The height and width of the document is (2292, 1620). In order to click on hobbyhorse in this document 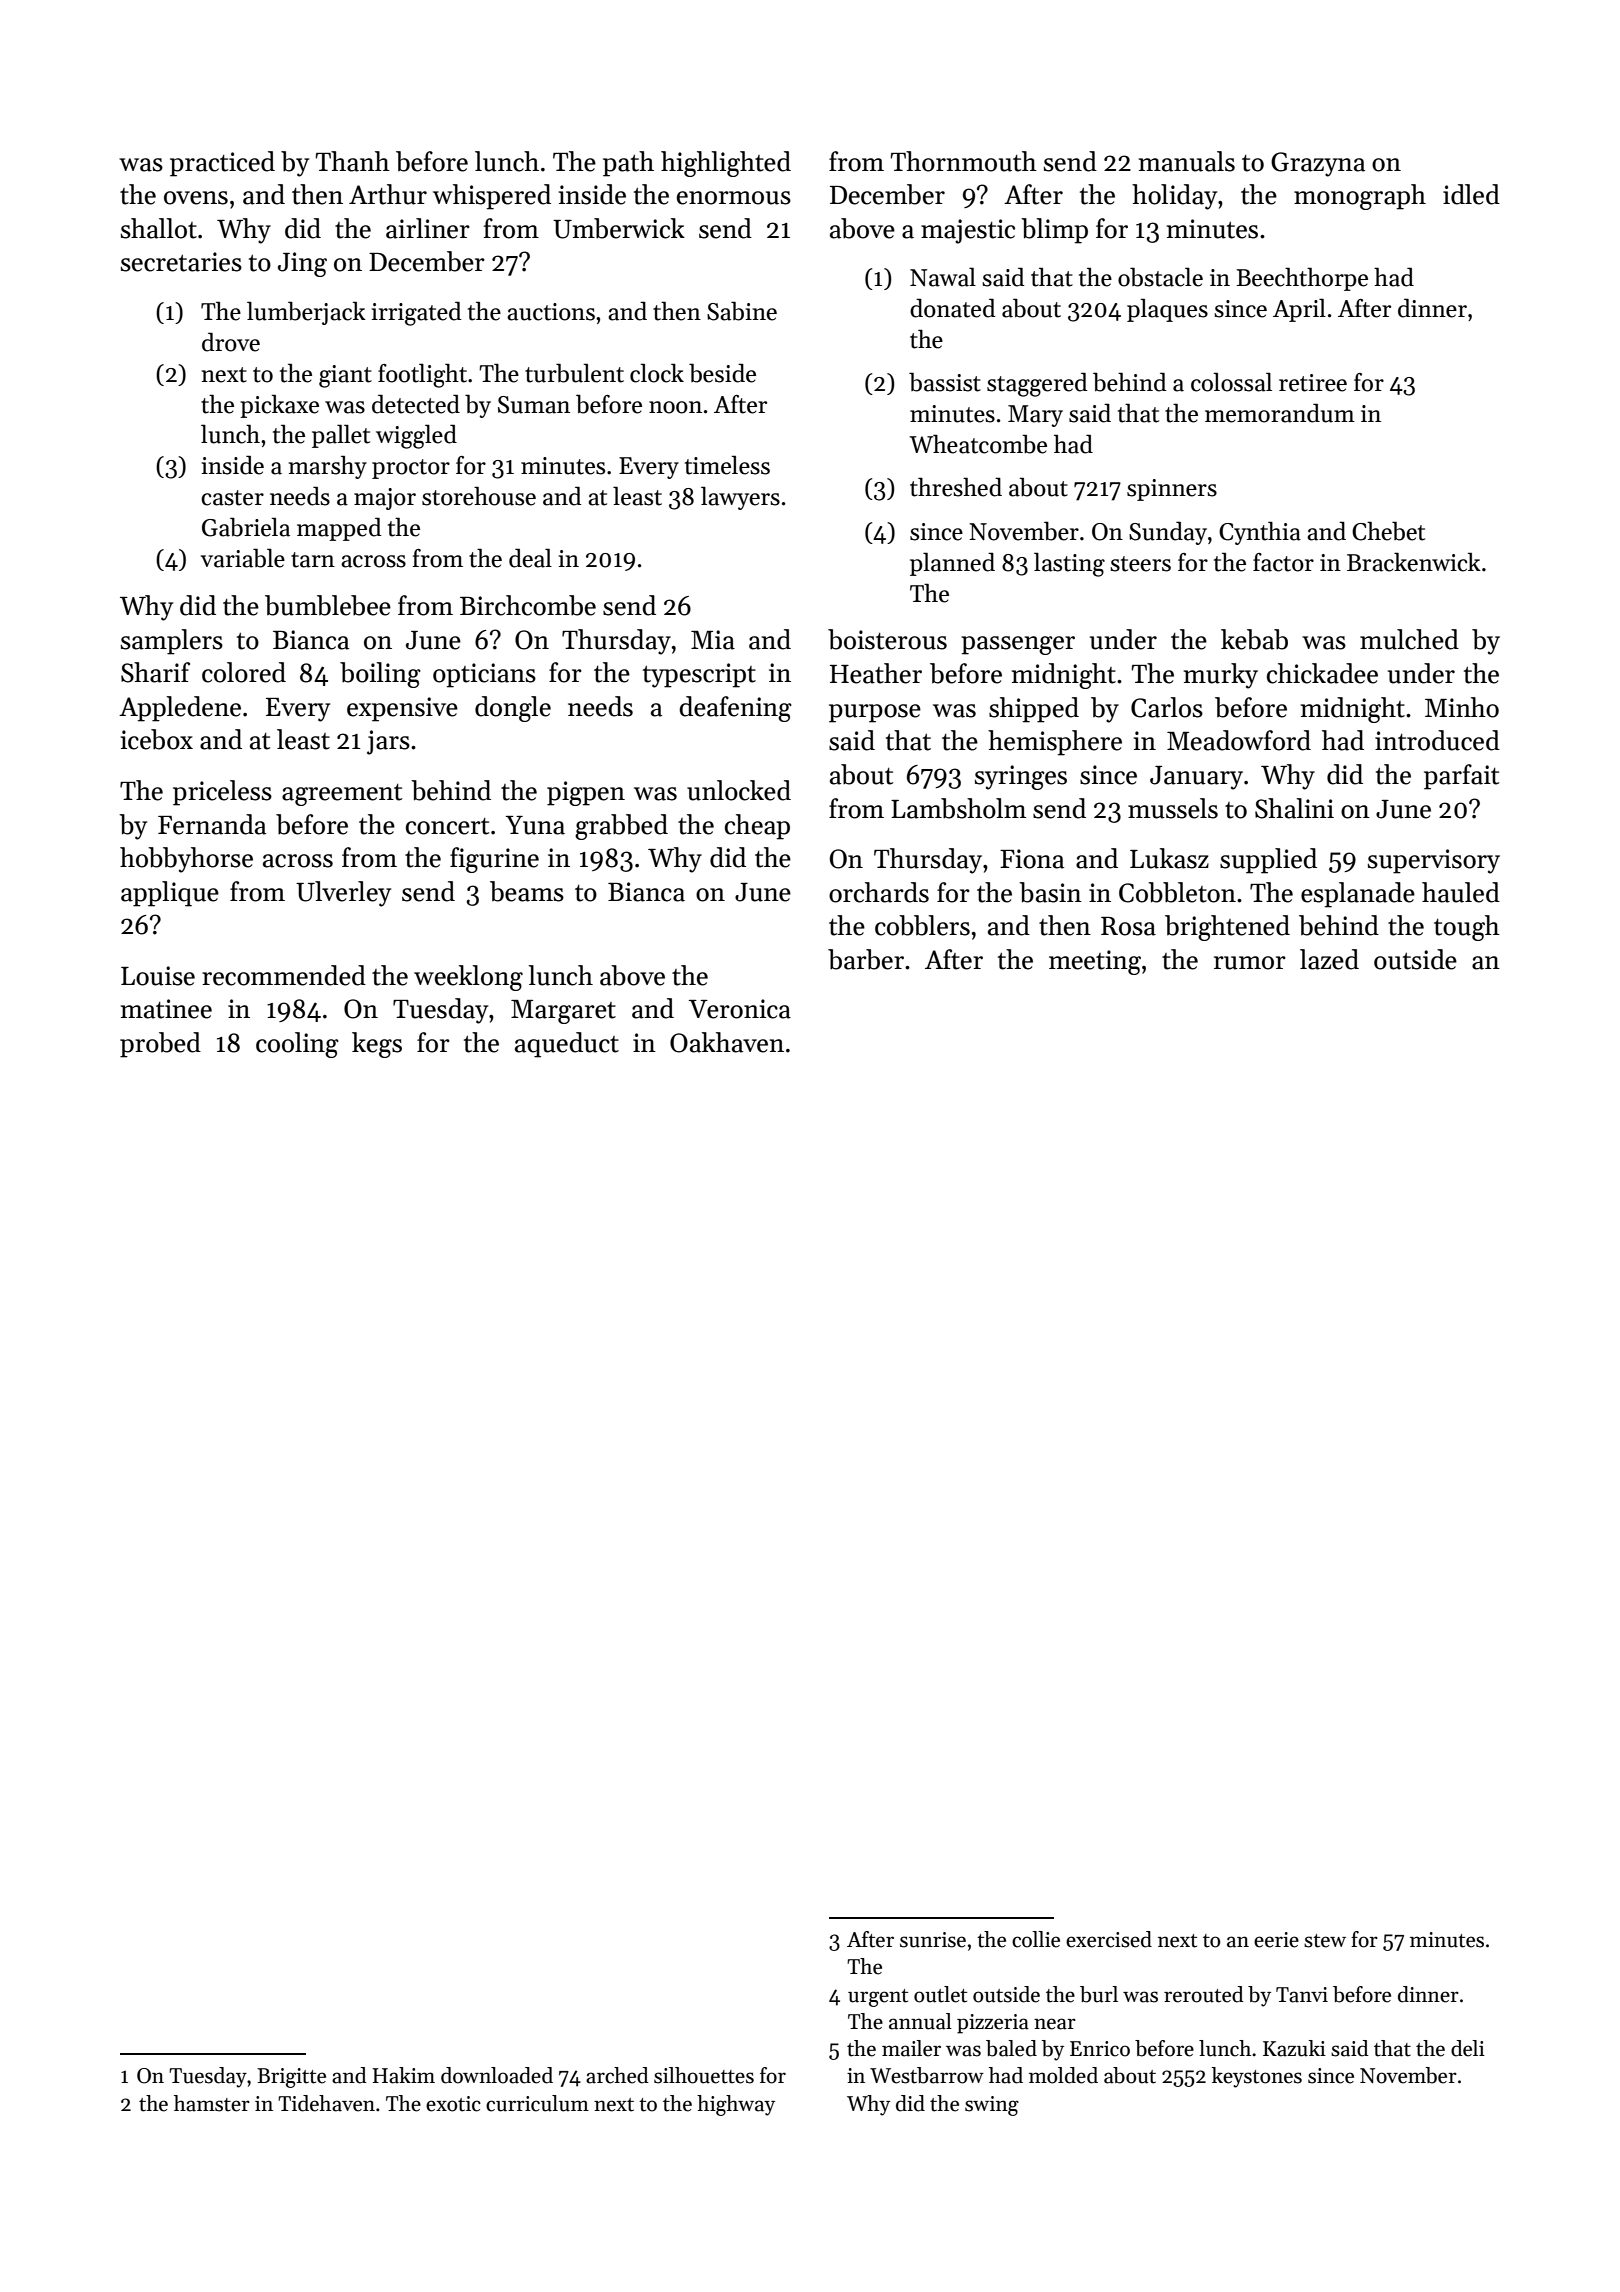, I will do `click(186, 860)`.
